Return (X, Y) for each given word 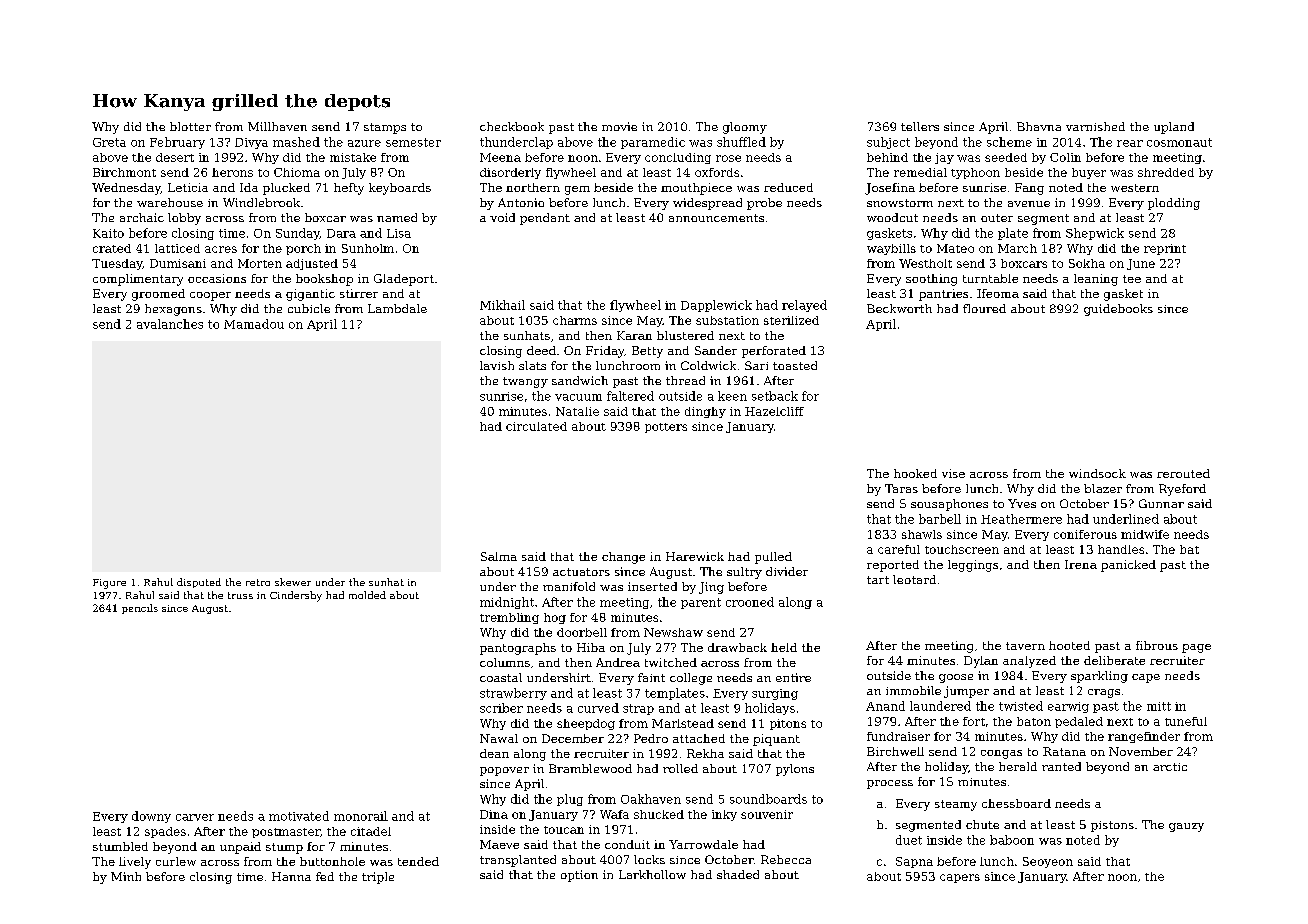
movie (619, 126)
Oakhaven (651, 799)
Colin (1065, 157)
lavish (497, 365)
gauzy (1186, 827)
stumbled (120, 846)
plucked (286, 189)
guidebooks (1118, 310)
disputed (199, 583)
